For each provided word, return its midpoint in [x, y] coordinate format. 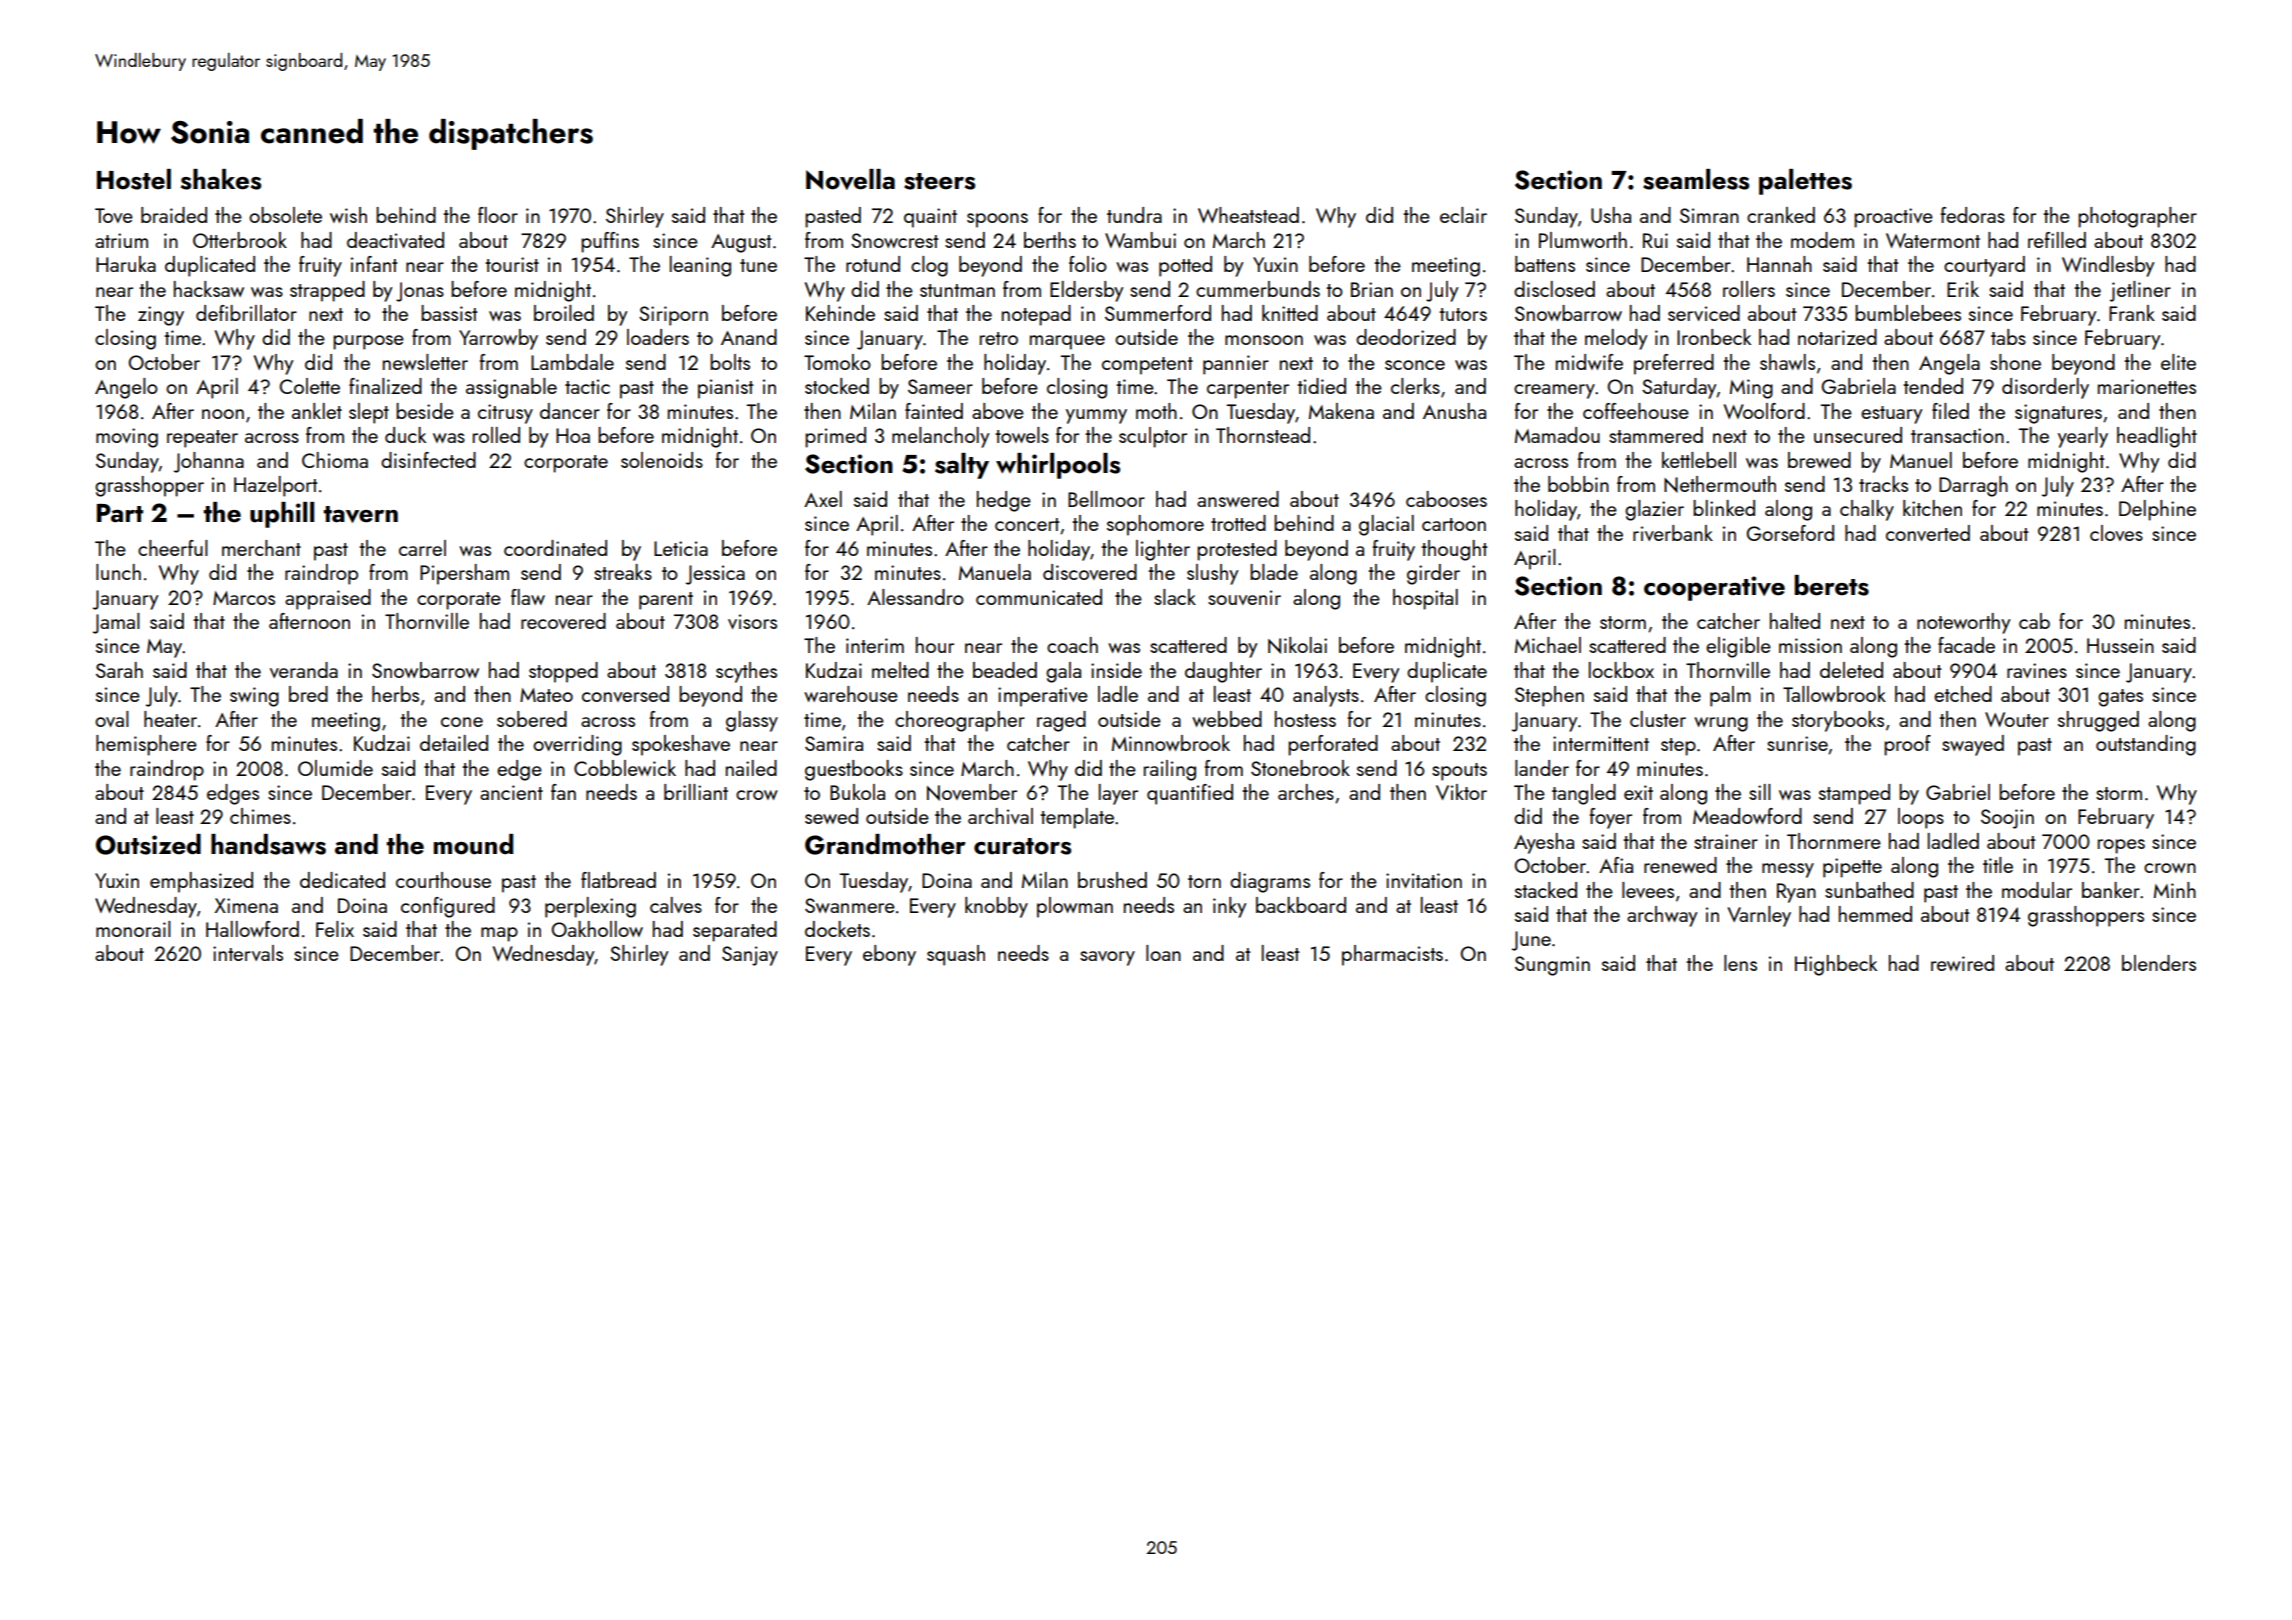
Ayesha [1544, 843]
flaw [528, 597]
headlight [2157, 437]
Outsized [148, 844]
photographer [2137, 217]
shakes [221, 179]
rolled [496, 435]
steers [939, 181]
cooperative [1714, 588]
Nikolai [1297, 645]
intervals [248, 953]
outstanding [2146, 745]
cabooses [1446, 499]
